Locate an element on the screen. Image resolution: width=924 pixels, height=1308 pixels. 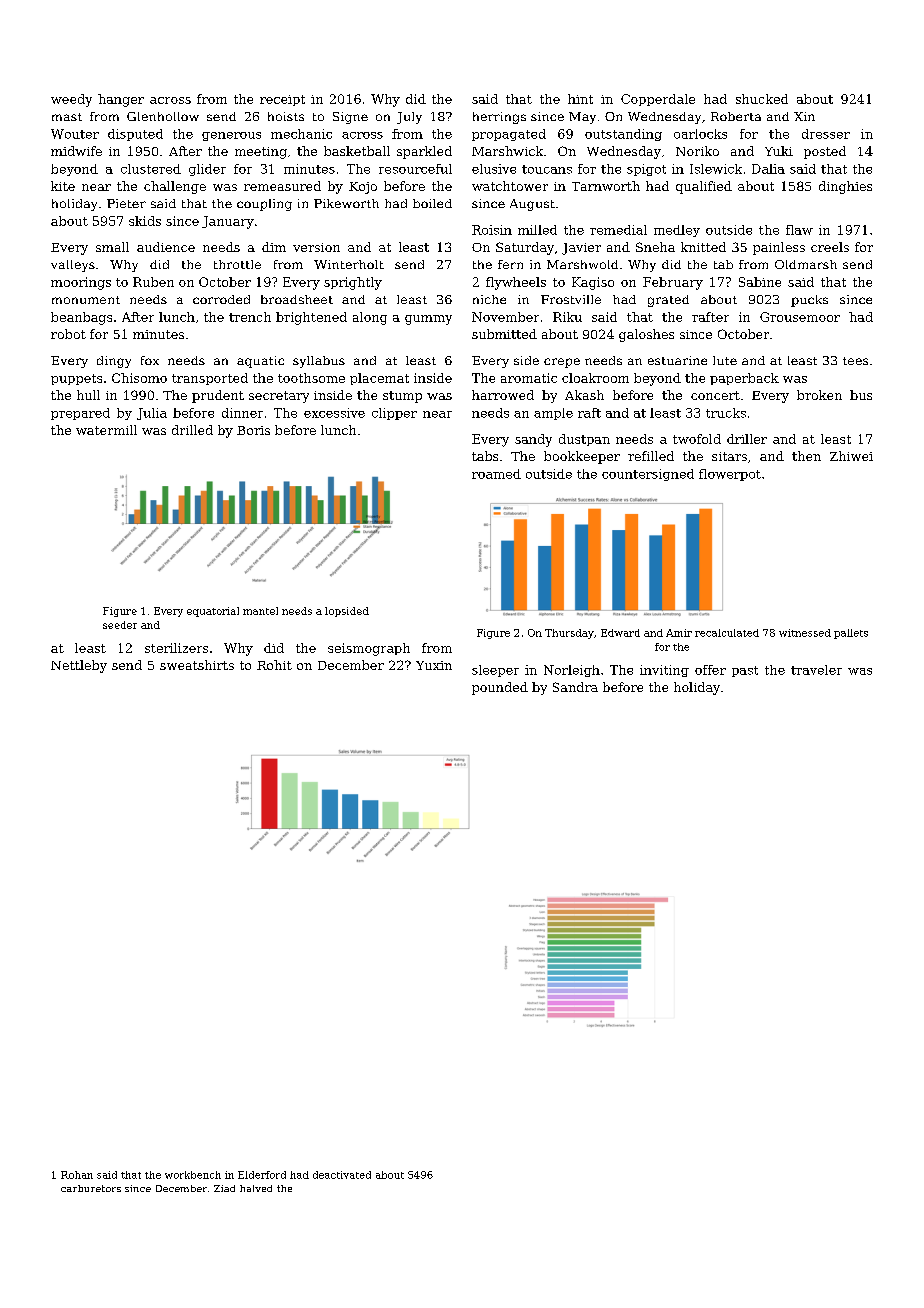
past is located at coordinates (745, 671).
